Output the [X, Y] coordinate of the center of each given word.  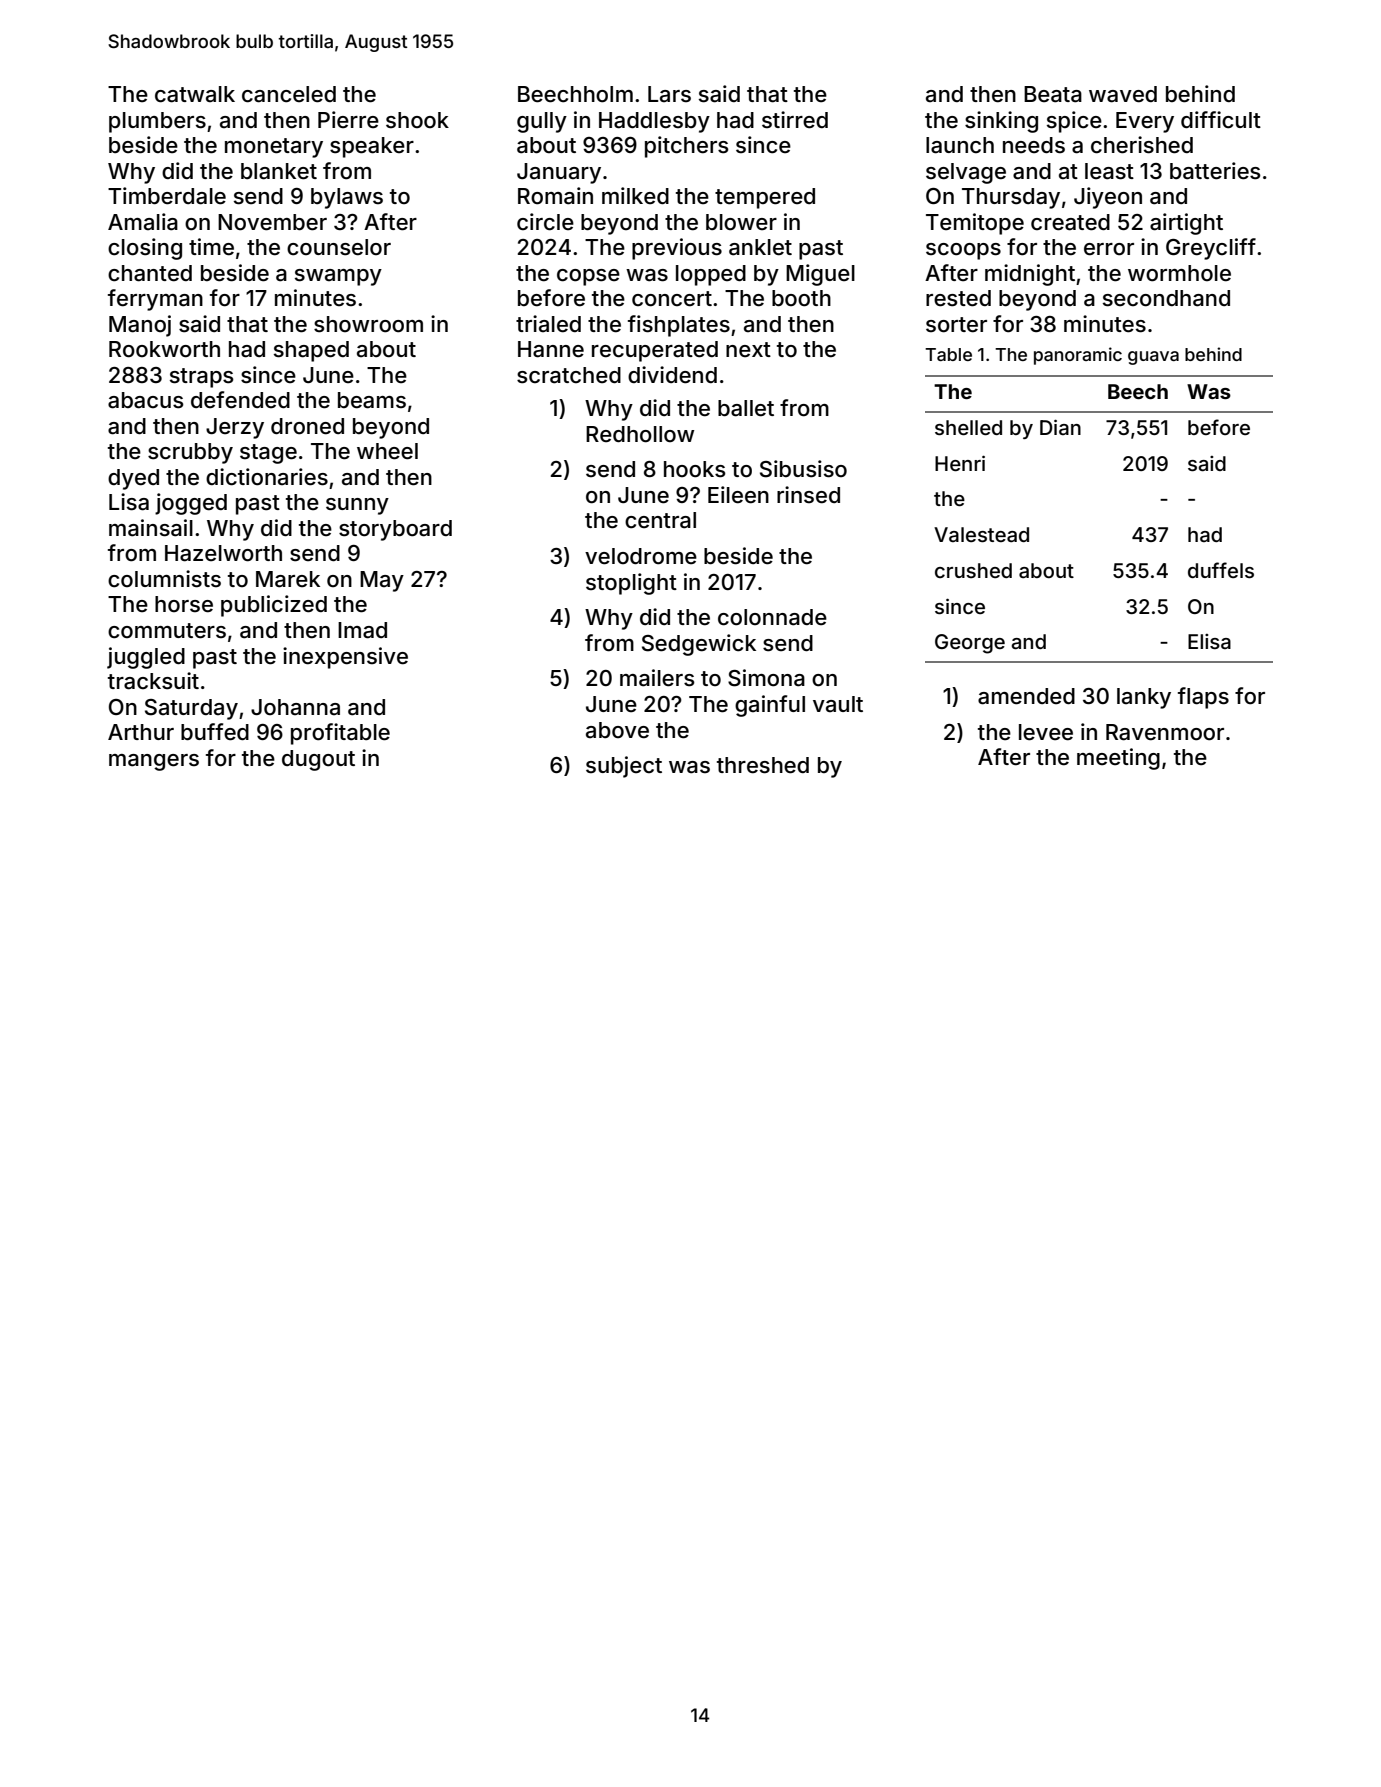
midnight [1030, 275]
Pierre [348, 119]
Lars [669, 94]
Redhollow [640, 434]
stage [268, 454]
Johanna [295, 707]
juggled [146, 658]
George [970, 644]
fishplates [679, 326]
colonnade [772, 617]
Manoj [140, 326]
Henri [960, 463]
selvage [966, 173]
